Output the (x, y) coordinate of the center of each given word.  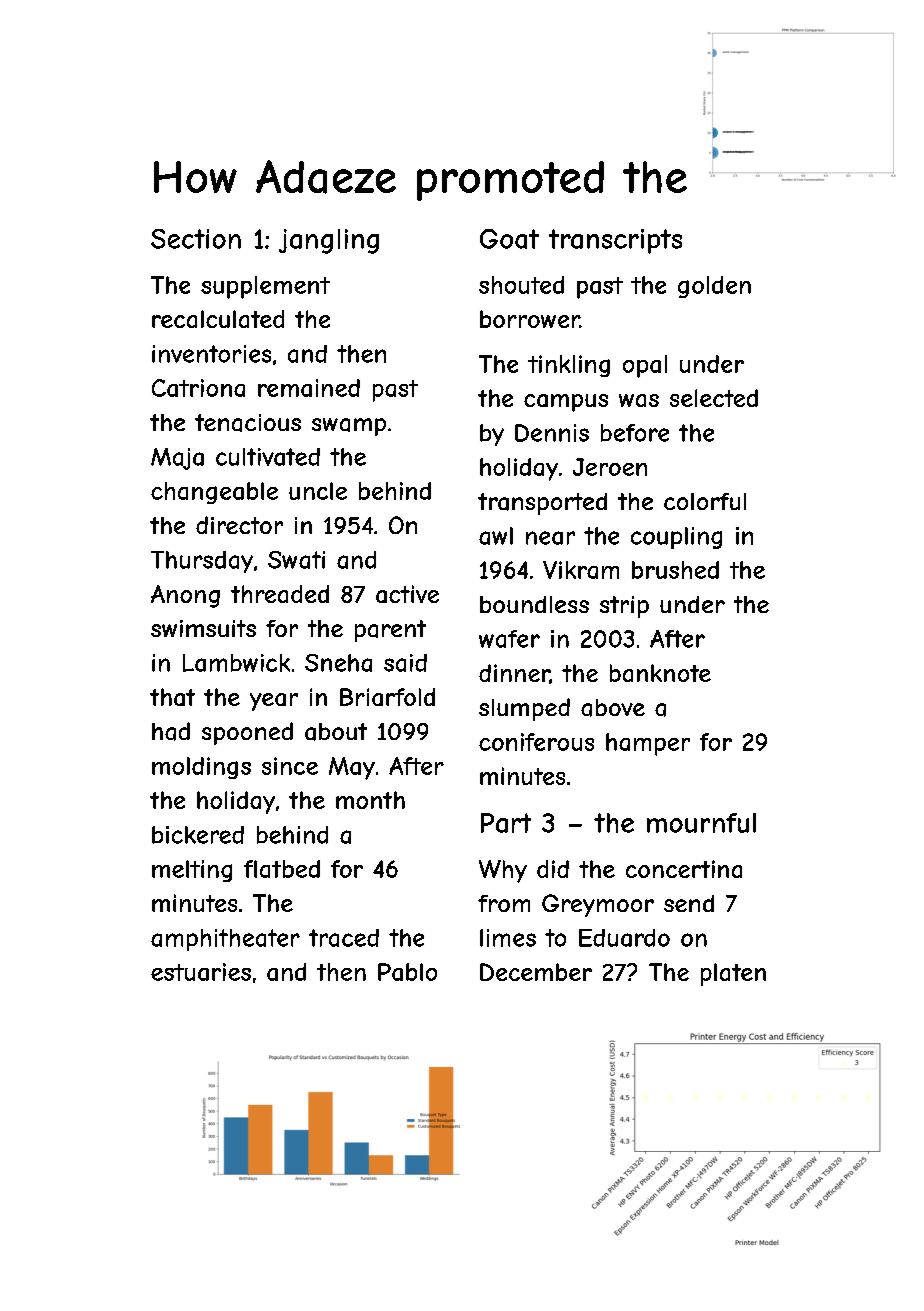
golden (714, 287)
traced (344, 938)
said (405, 663)
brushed (675, 570)
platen (733, 974)
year (274, 702)
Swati (296, 560)
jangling (329, 241)
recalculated (218, 319)
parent (390, 631)
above (613, 708)
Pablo (407, 972)
